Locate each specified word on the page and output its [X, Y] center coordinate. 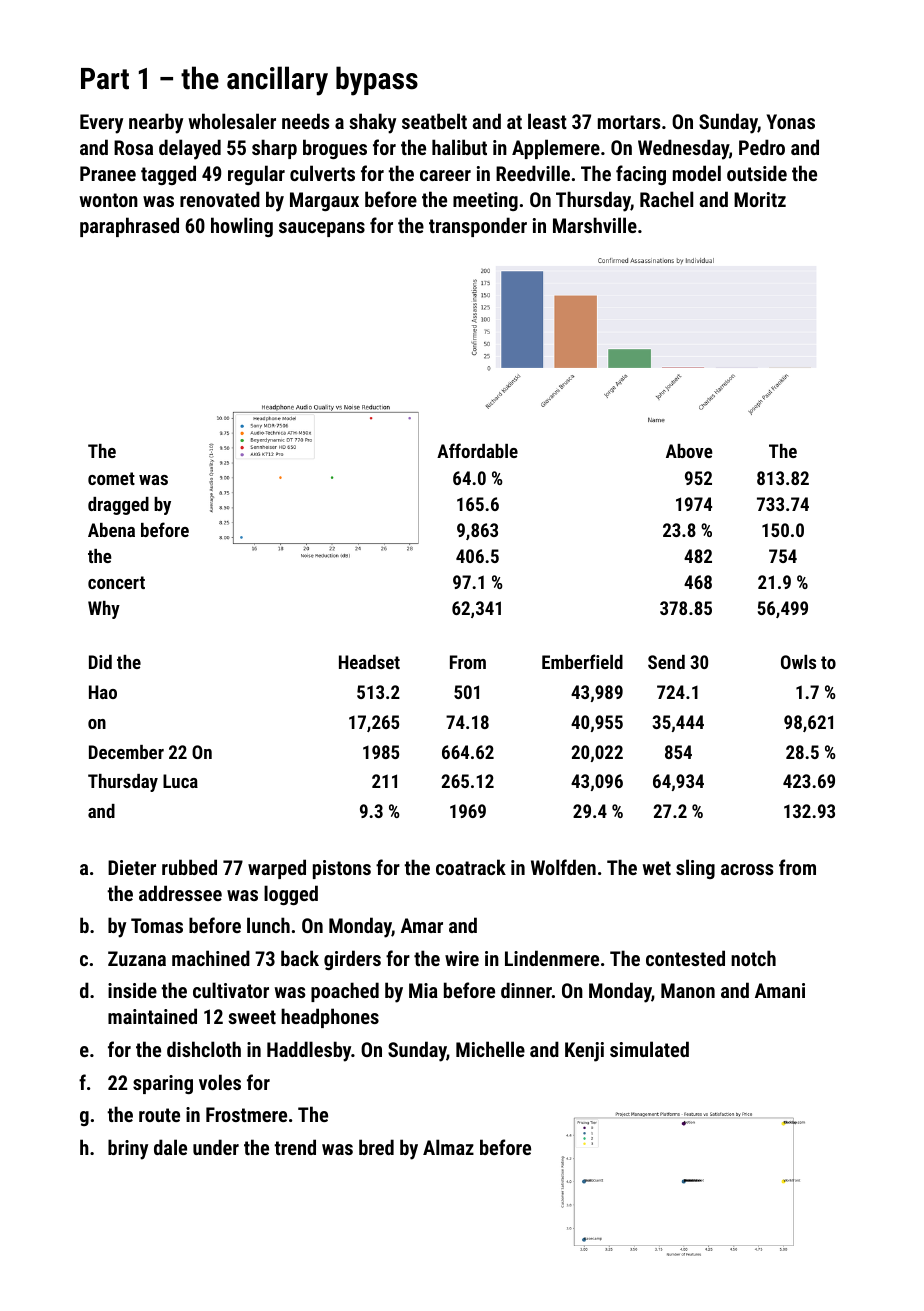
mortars [629, 122]
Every [101, 124]
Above [689, 451]
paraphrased [129, 227]
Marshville [595, 225]
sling [695, 869]
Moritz [760, 199]
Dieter [132, 867]
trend [295, 1147]
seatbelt [434, 121]
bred [376, 1147]
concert [116, 582]
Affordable [477, 450]
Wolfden [563, 867]
